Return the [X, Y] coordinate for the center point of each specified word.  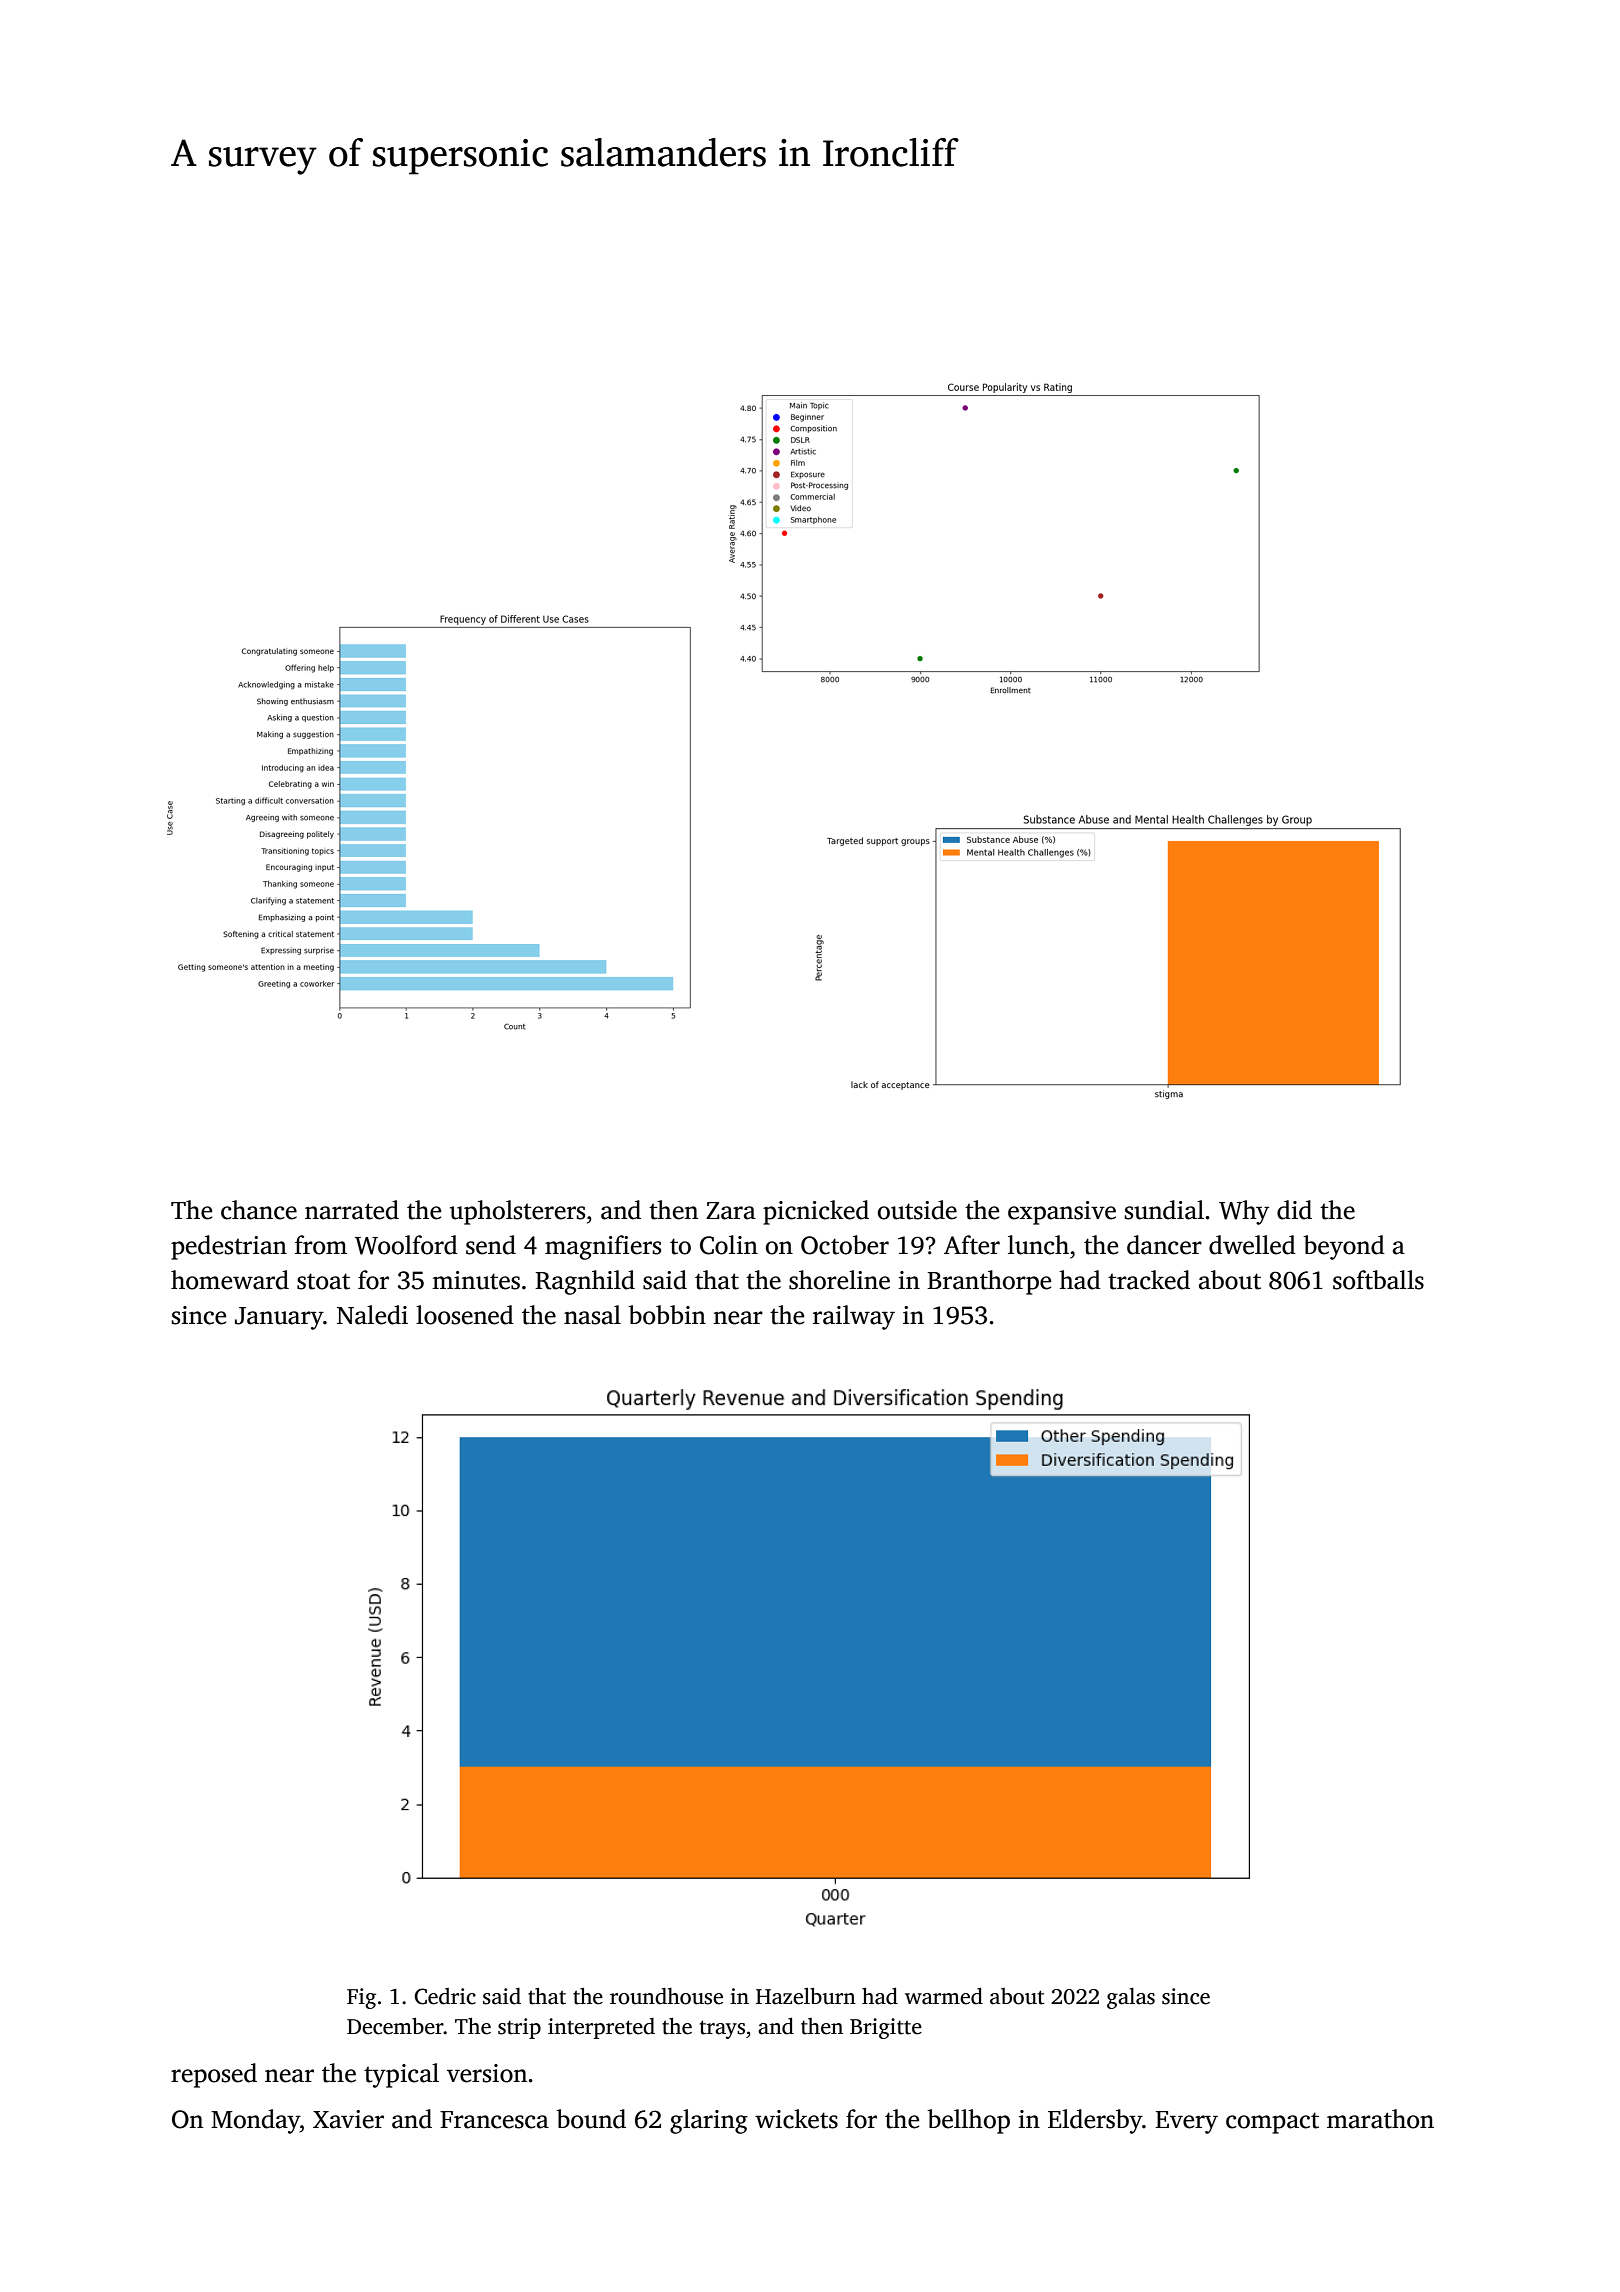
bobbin [667, 1315]
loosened [465, 1315]
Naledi [372, 1315]
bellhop [968, 2121]
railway [854, 1317]
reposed [214, 2075]
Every [1186, 2122]
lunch [1038, 1245]
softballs [1378, 1280]
